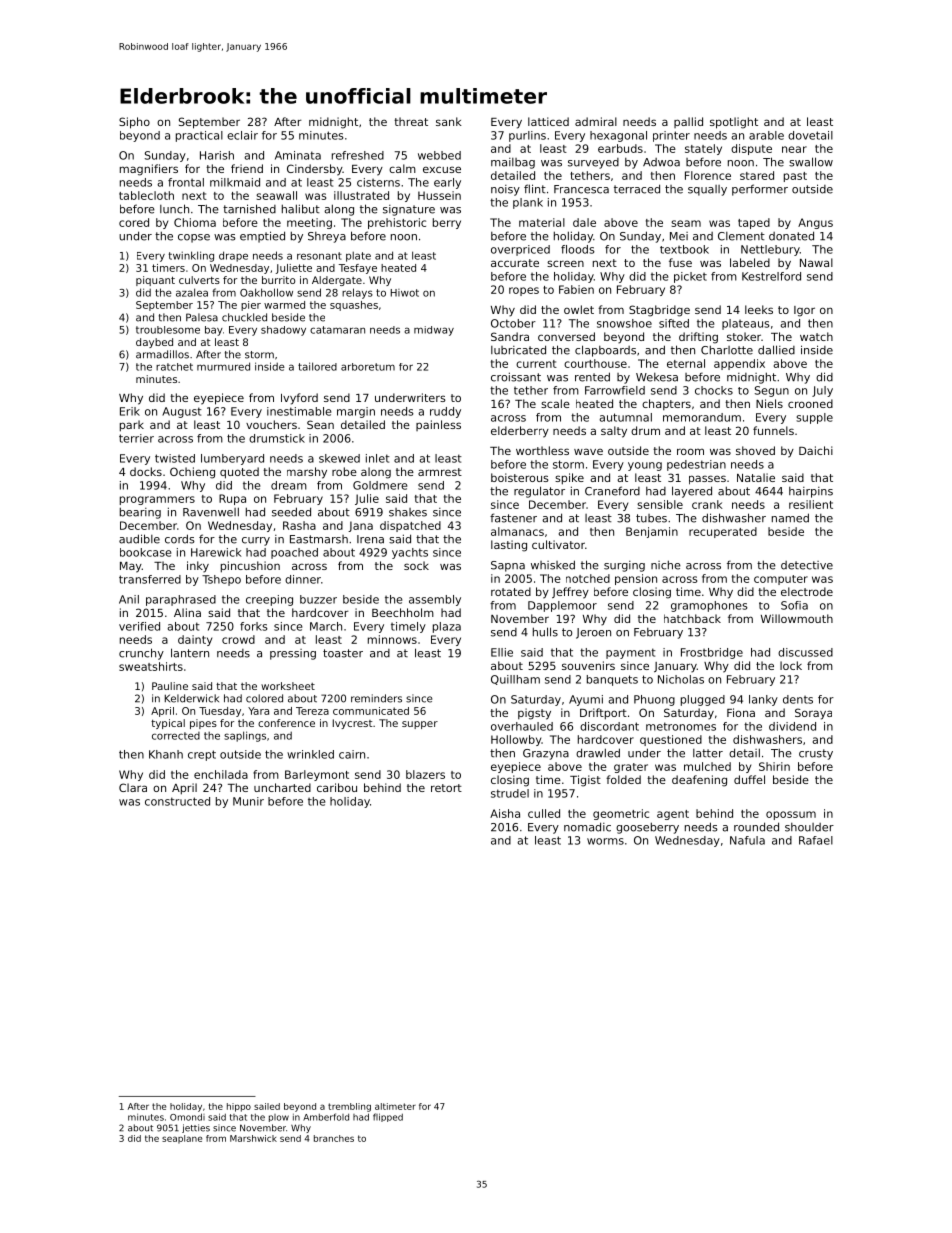 Image resolution: width=952 pixels, height=1233 pixels. Describe the element at coordinates (505, 813) in the screenshot. I see `Aisha` at that location.
